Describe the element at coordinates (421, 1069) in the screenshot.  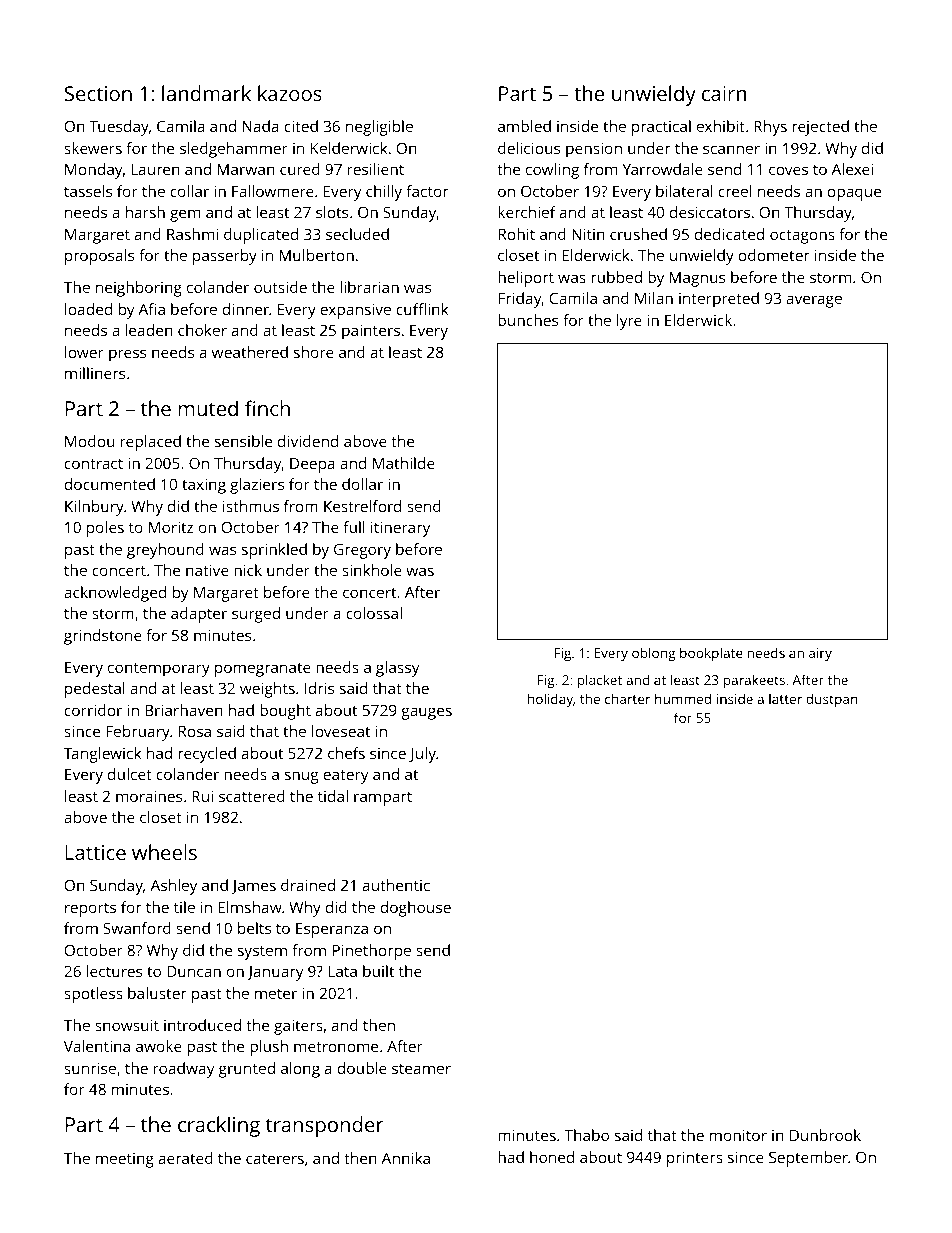
I see `steamer` at that location.
